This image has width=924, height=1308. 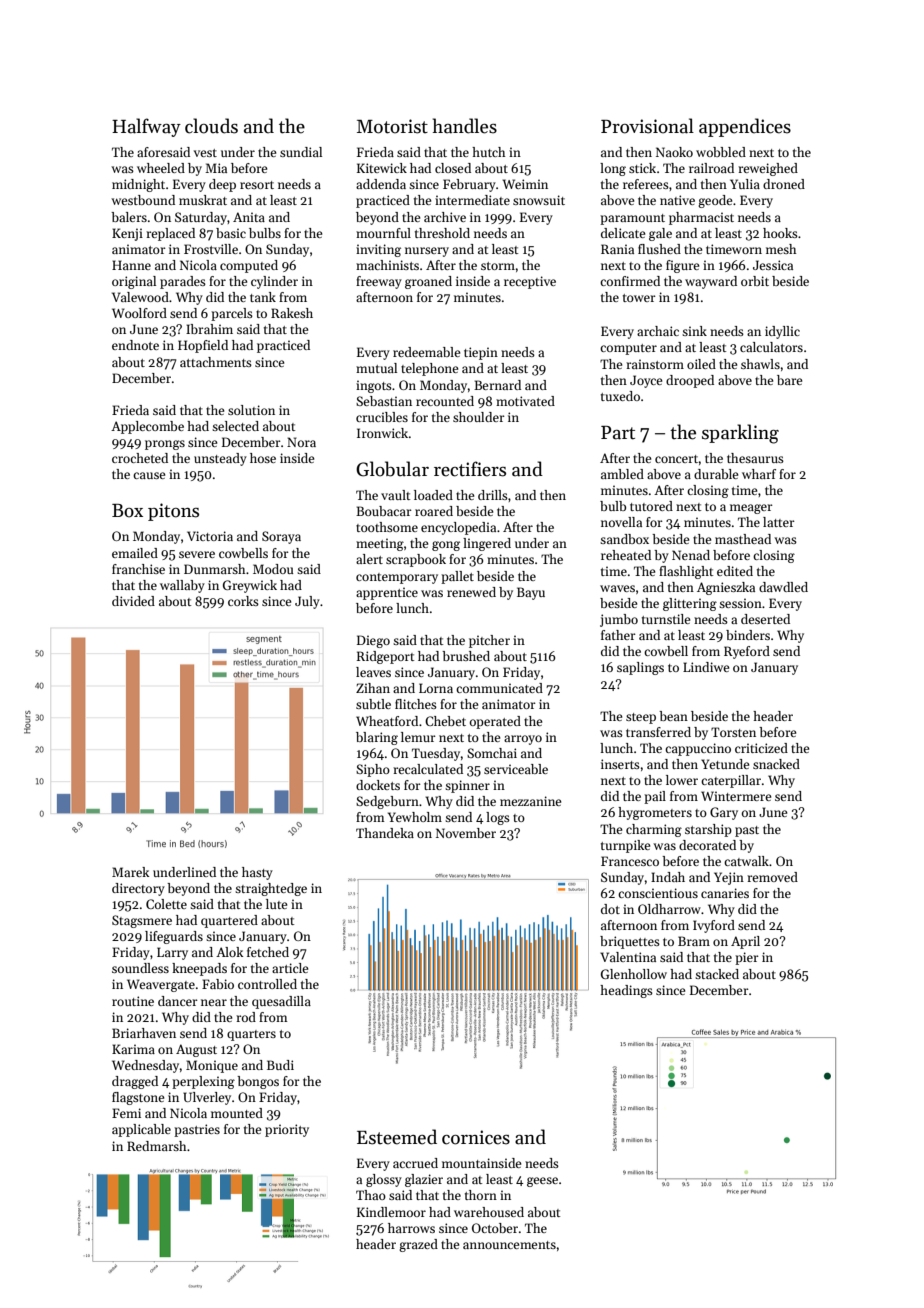 What do you see at coordinates (647, 126) in the image?
I see `Provisional` at bounding box center [647, 126].
